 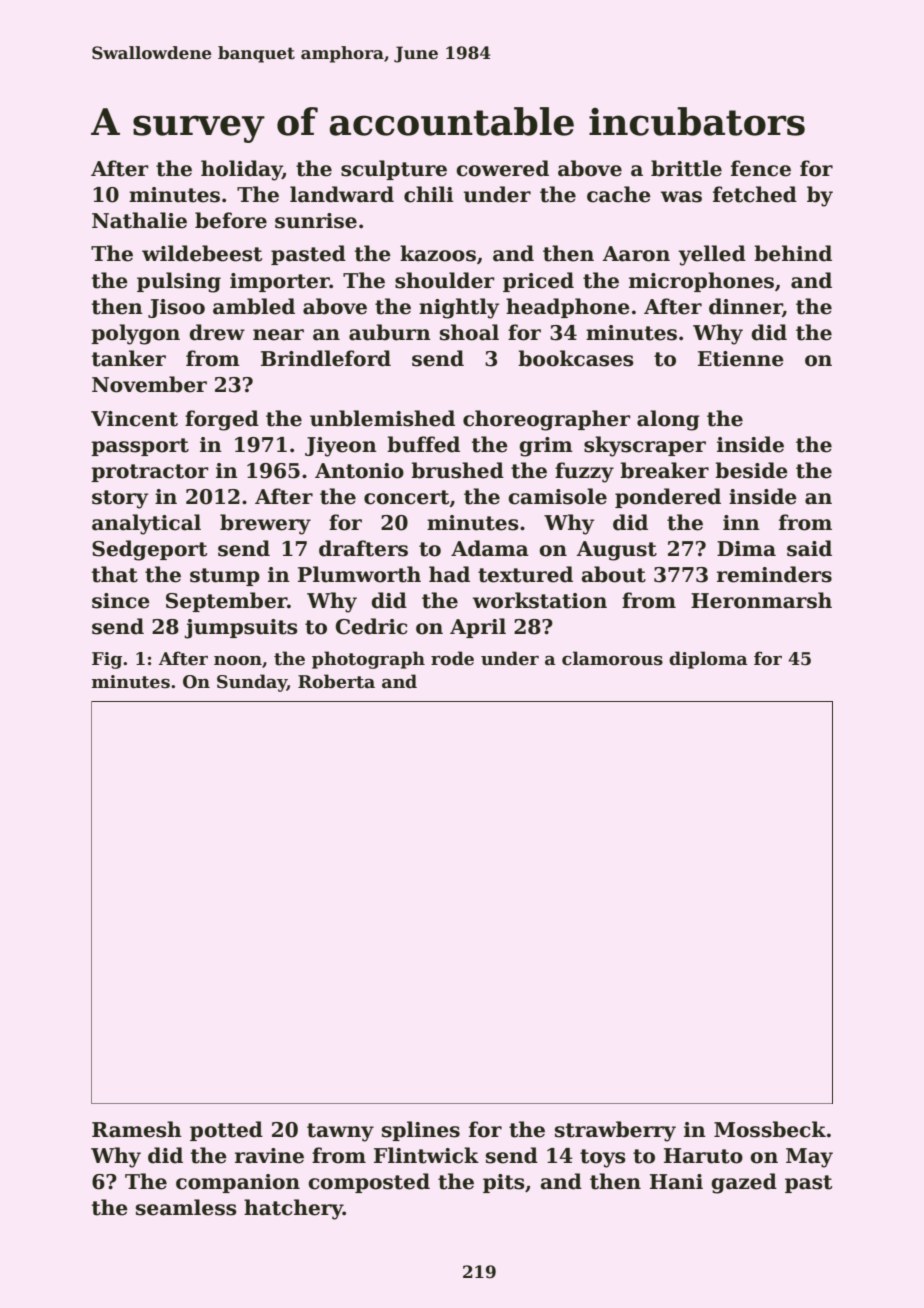 I want to click on said, so click(x=809, y=548).
